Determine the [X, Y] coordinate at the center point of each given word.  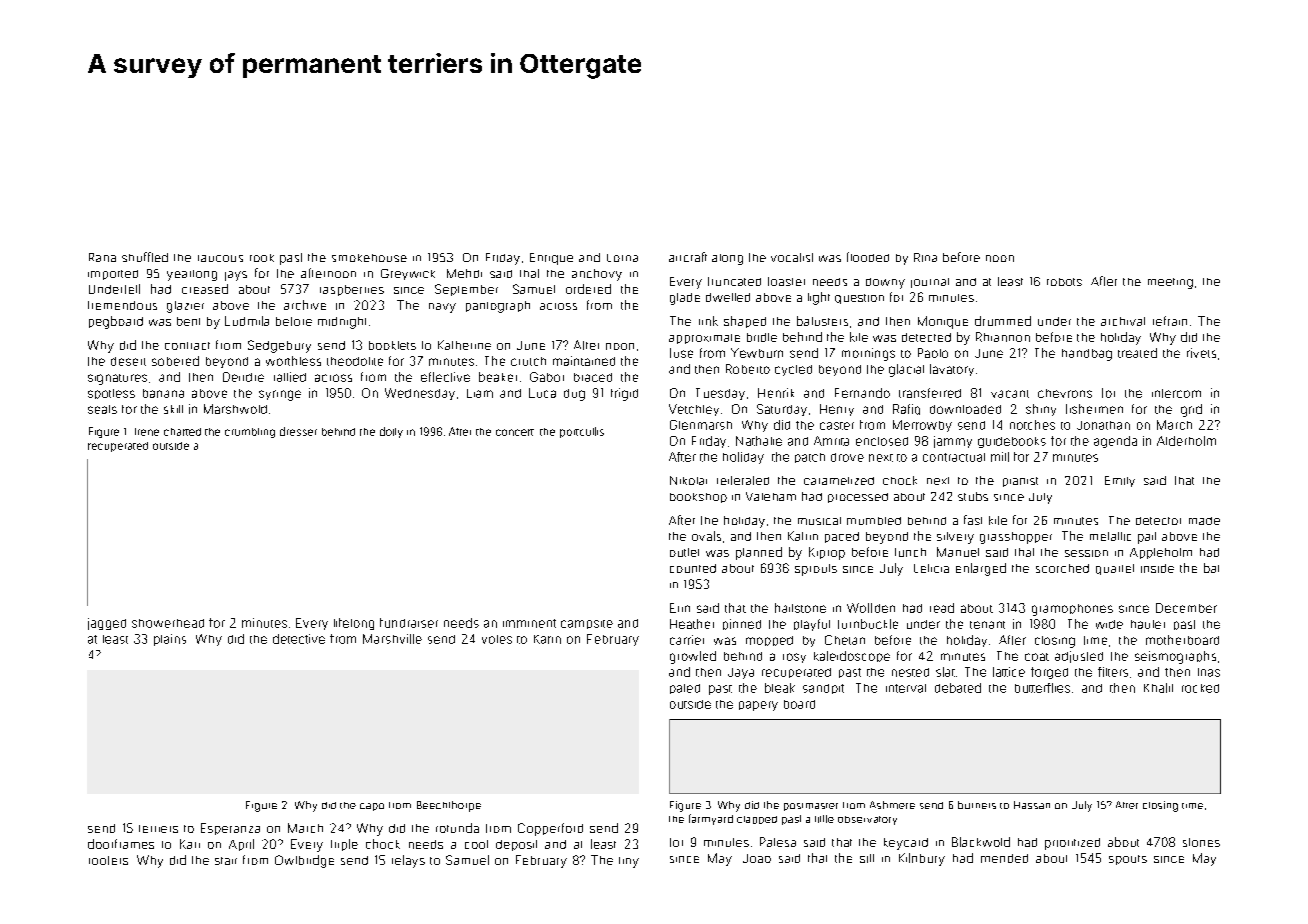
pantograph [498, 307]
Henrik [776, 393]
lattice [1009, 672]
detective [299, 639]
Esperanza [230, 829]
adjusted [1079, 657]
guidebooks [1012, 442]
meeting [1170, 283]
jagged [107, 624]
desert [128, 361]
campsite [587, 624]
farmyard [711, 819]
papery [758, 706]
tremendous [122, 305]
